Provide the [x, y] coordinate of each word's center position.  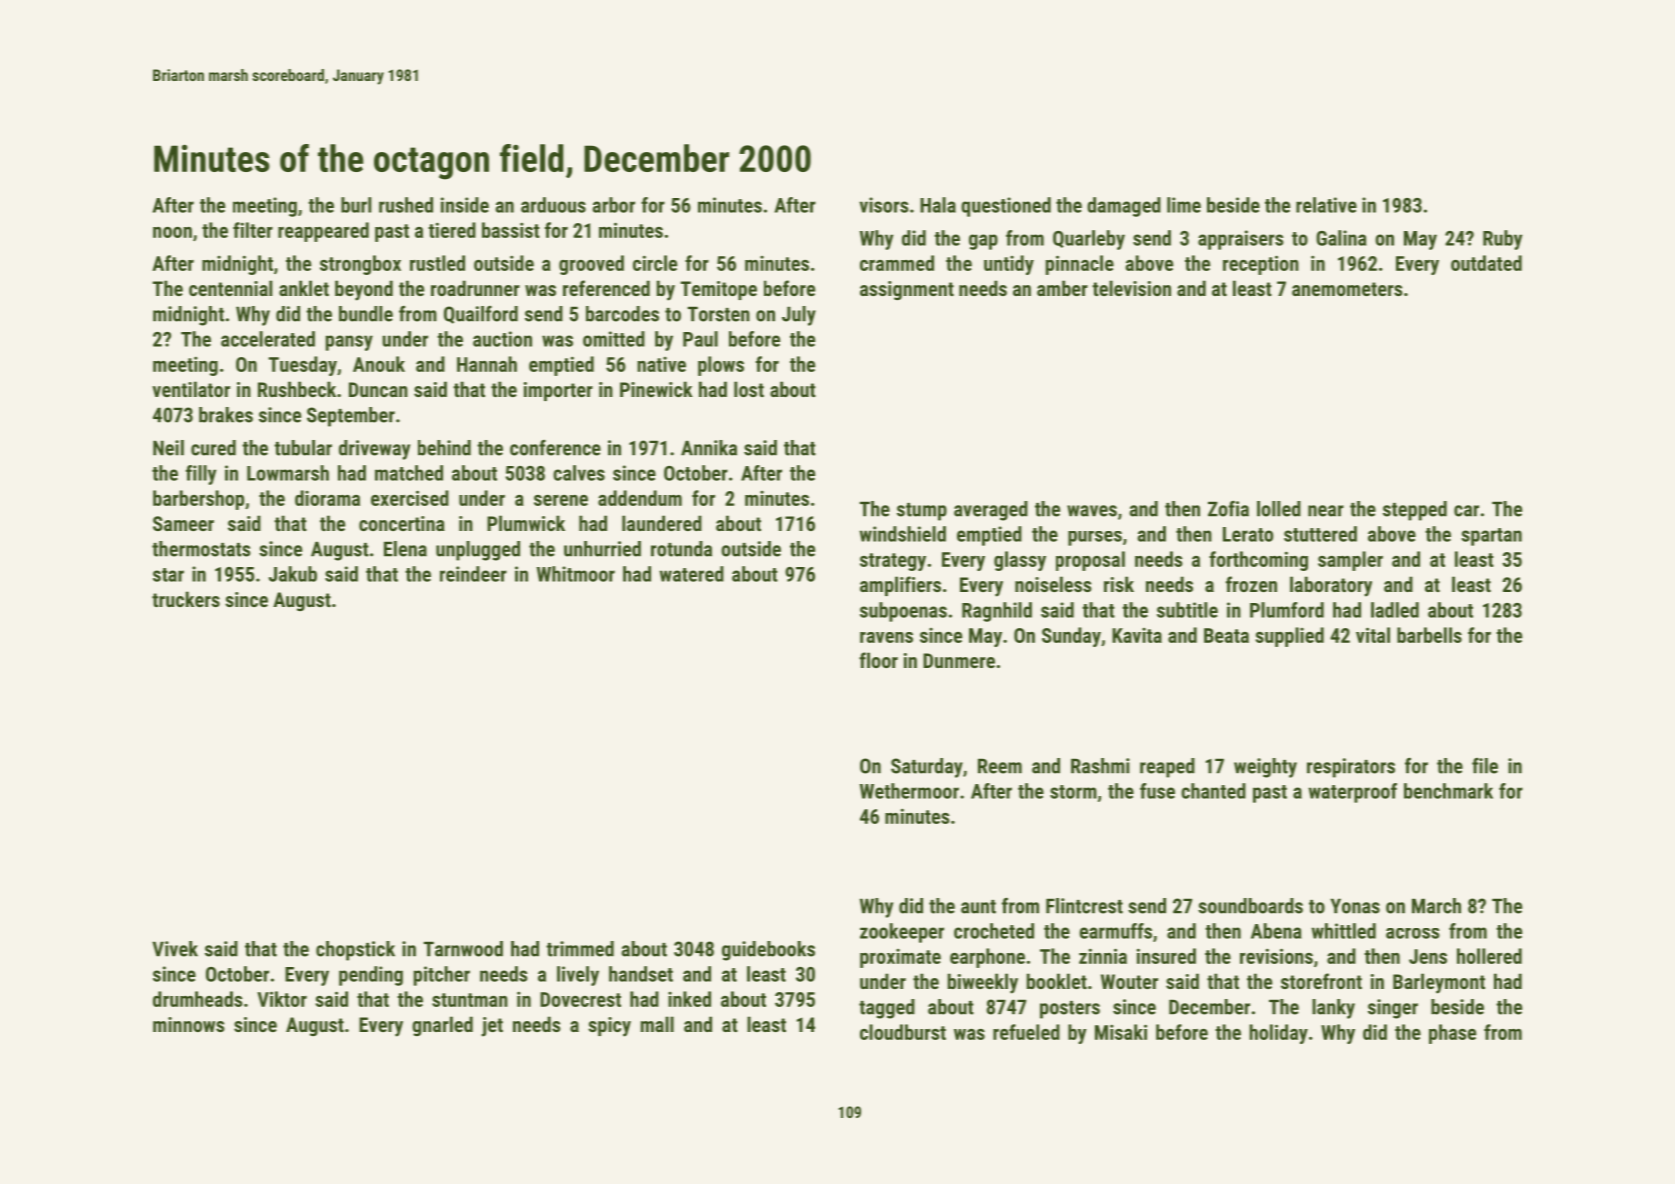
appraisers [1241, 240]
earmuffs [1116, 931]
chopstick [355, 951]
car [1466, 511]
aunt [978, 907]
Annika [709, 448]
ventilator [191, 389]
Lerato [1248, 534]
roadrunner [475, 288]
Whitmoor [576, 574]
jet [492, 1027]
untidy [1009, 265]
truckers [186, 599]
